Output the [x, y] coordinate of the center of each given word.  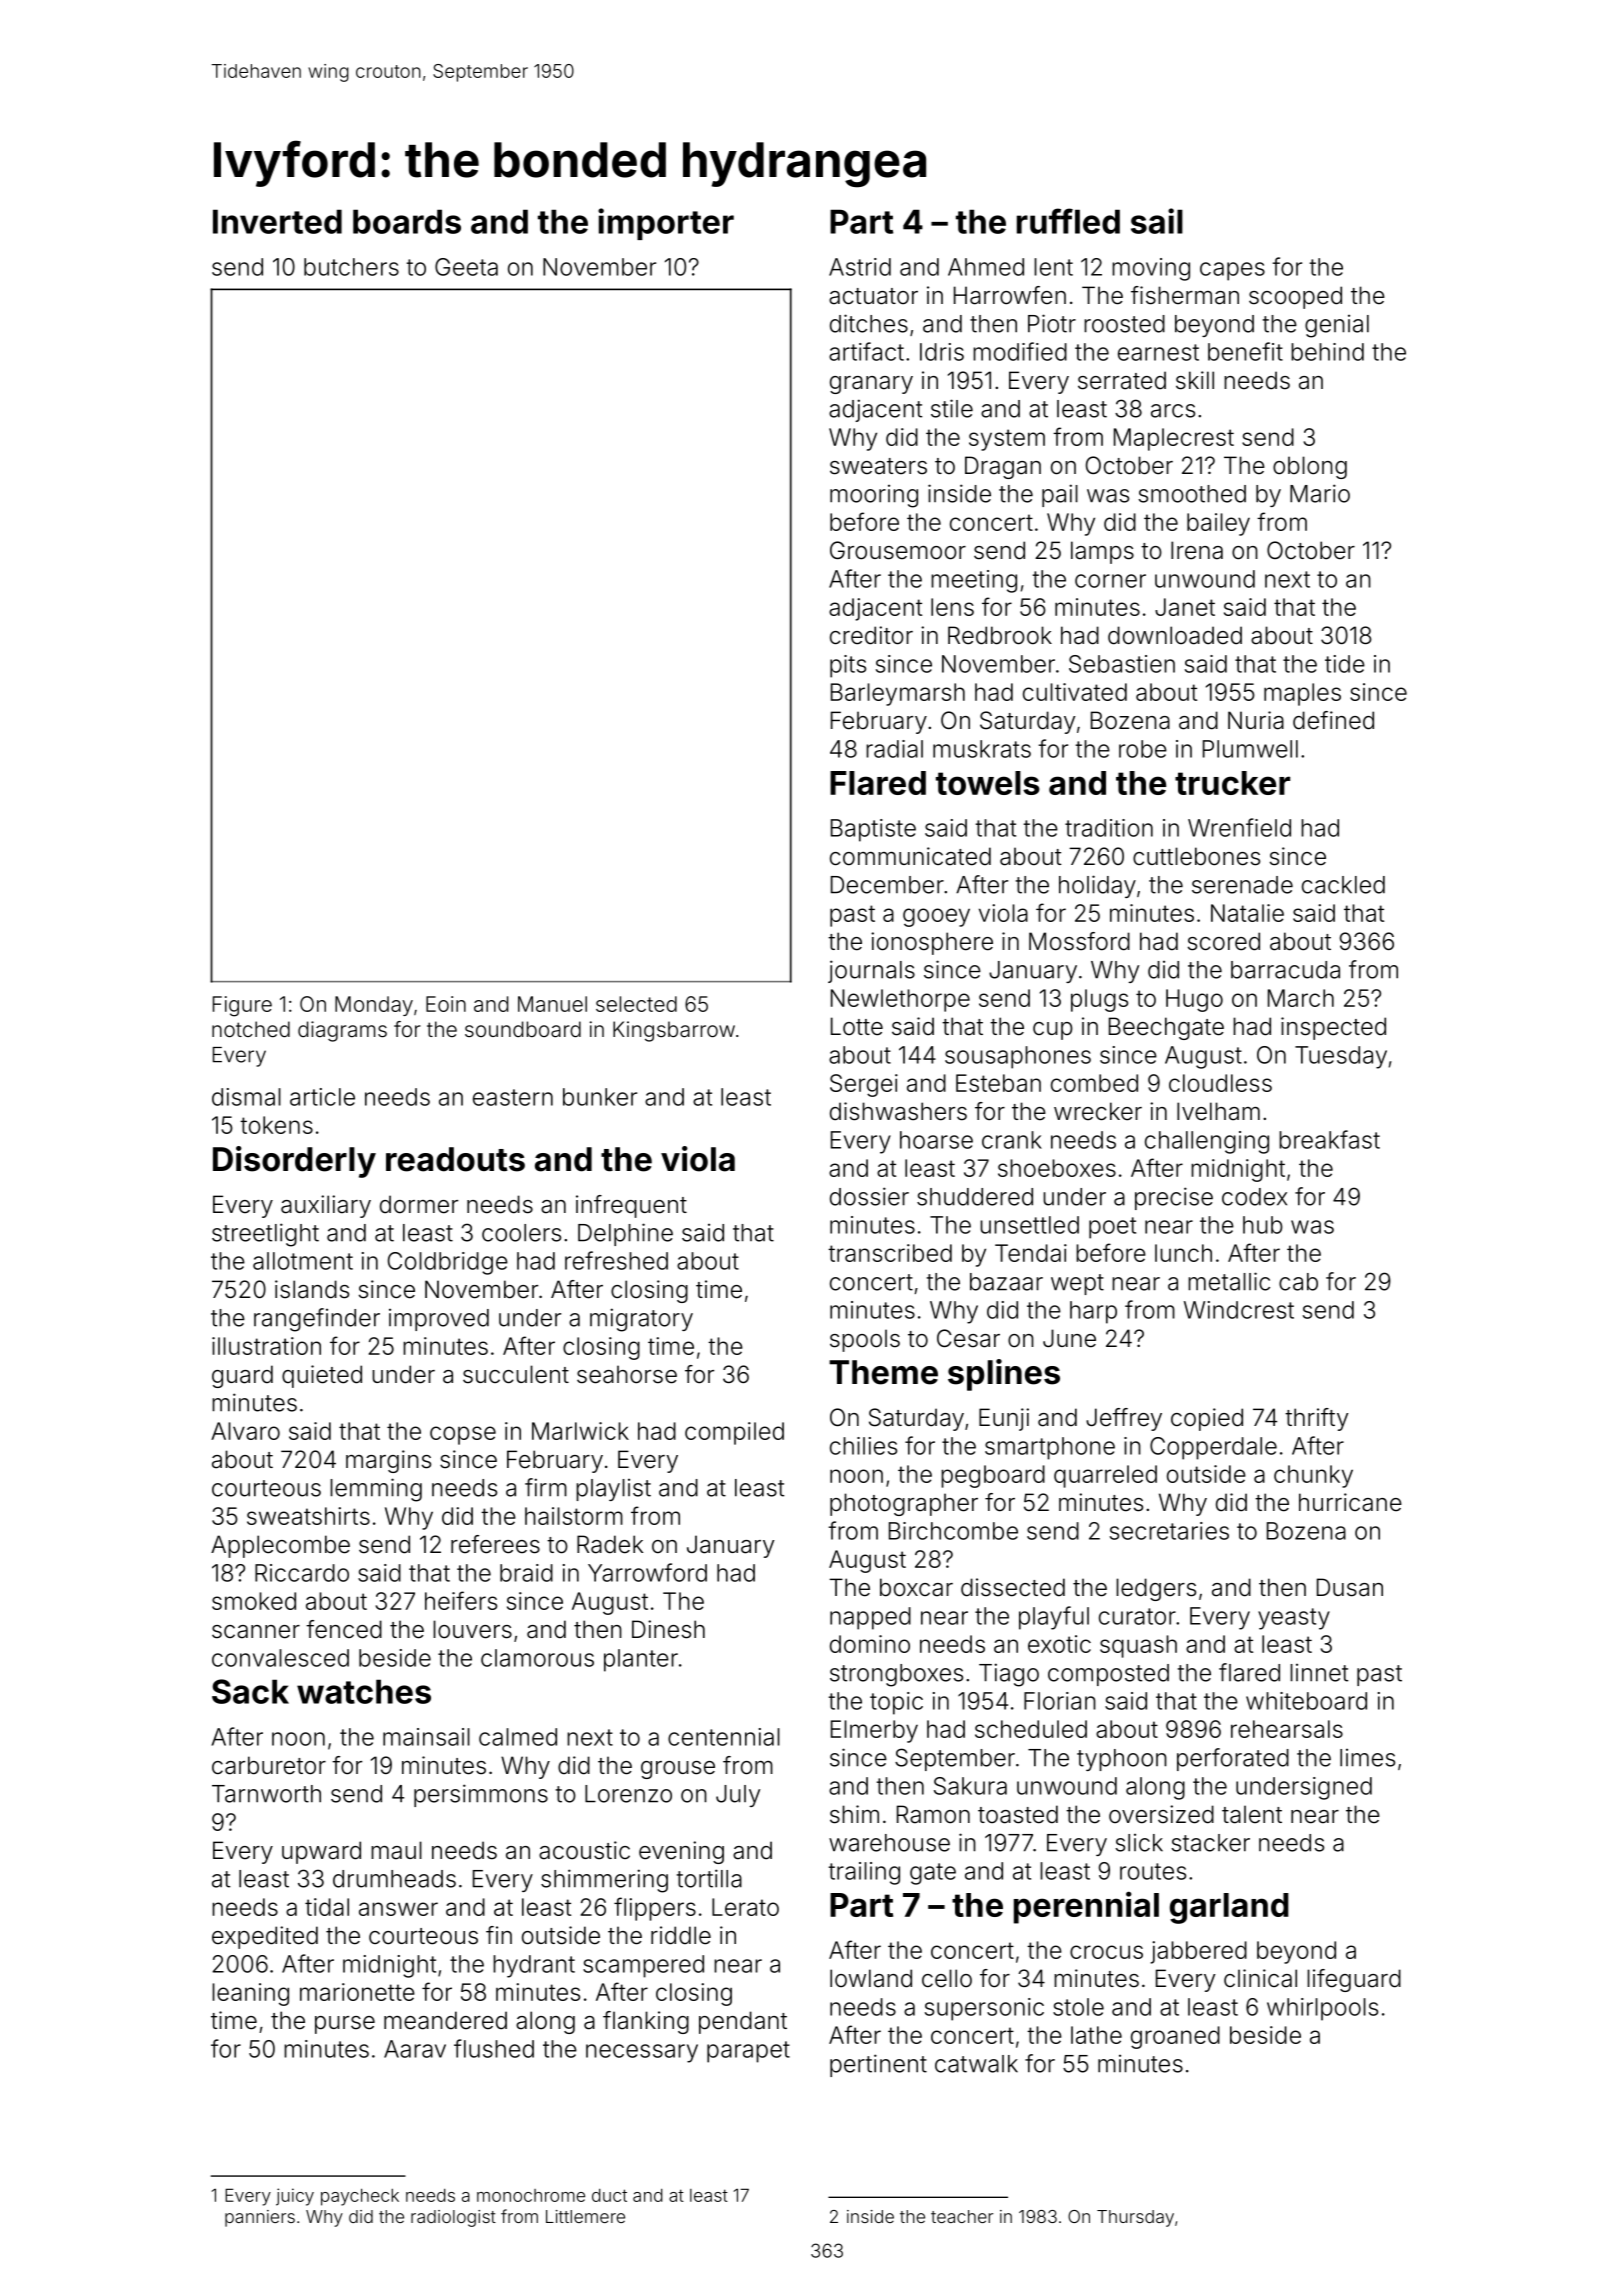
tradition [1109, 828]
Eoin [446, 1004]
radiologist [453, 2218]
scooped [1295, 297]
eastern [513, 1097]
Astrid [860, 267]
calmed [518, 1737]
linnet [1319, 1673]
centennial [724, 1737]
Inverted [277, 221]
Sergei [864, 1085]
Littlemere [585, 2216]
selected [636, 1004]
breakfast [1329, 1139]
